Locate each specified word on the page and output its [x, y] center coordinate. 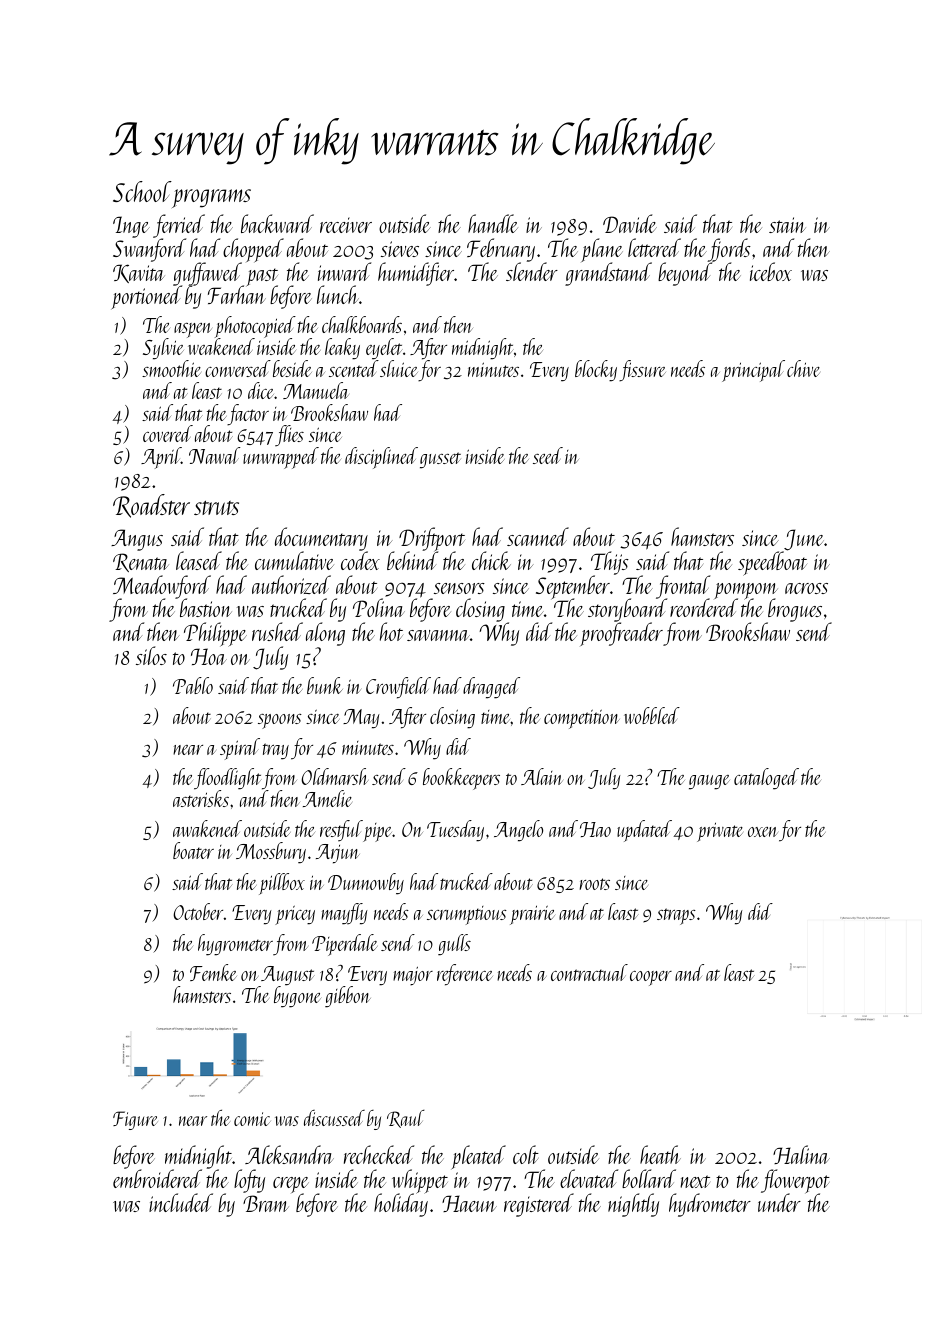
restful [341, 830]
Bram [266, 1203]
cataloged [766, 779]
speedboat [772, 564]
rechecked [379, 1154]
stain [787, 225]
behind [412, 561]
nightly [633, 1205]
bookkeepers [461, 779]
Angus [137, 540]
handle [493, 223]
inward [344, 271]
